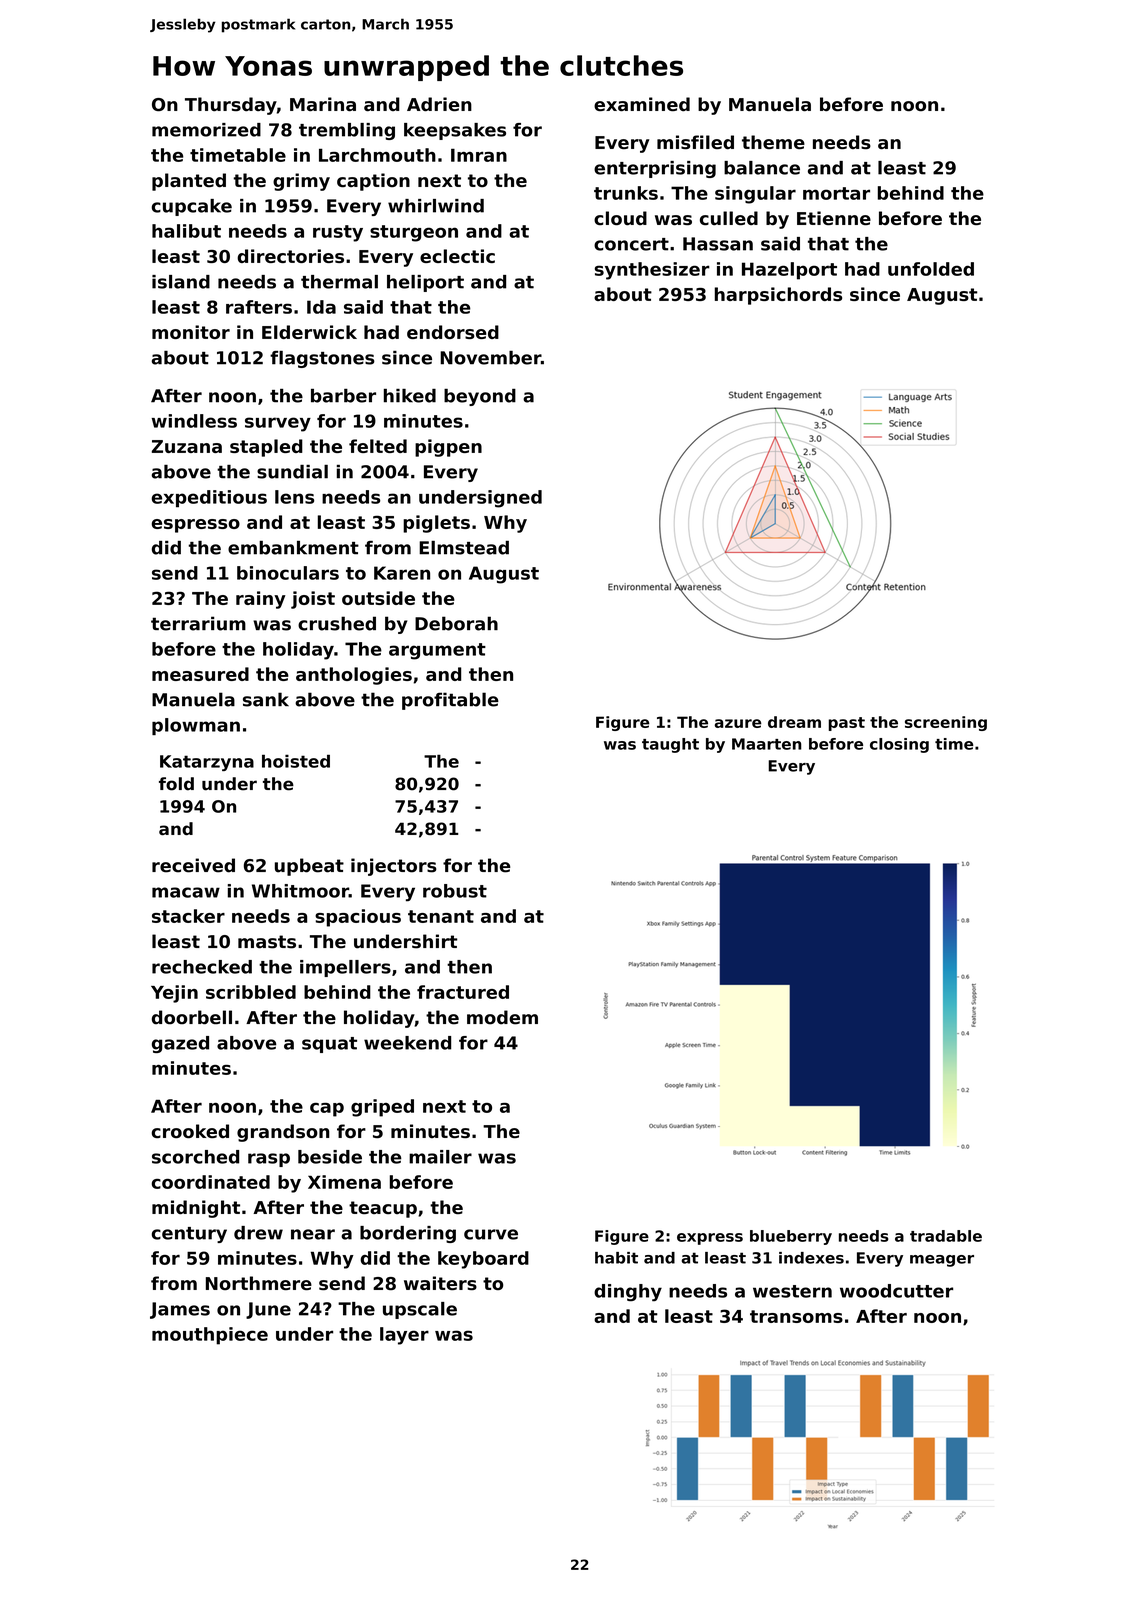 This screenshot has height=1612, width=1140. I want to click on Deborah, so click(456, 623).
